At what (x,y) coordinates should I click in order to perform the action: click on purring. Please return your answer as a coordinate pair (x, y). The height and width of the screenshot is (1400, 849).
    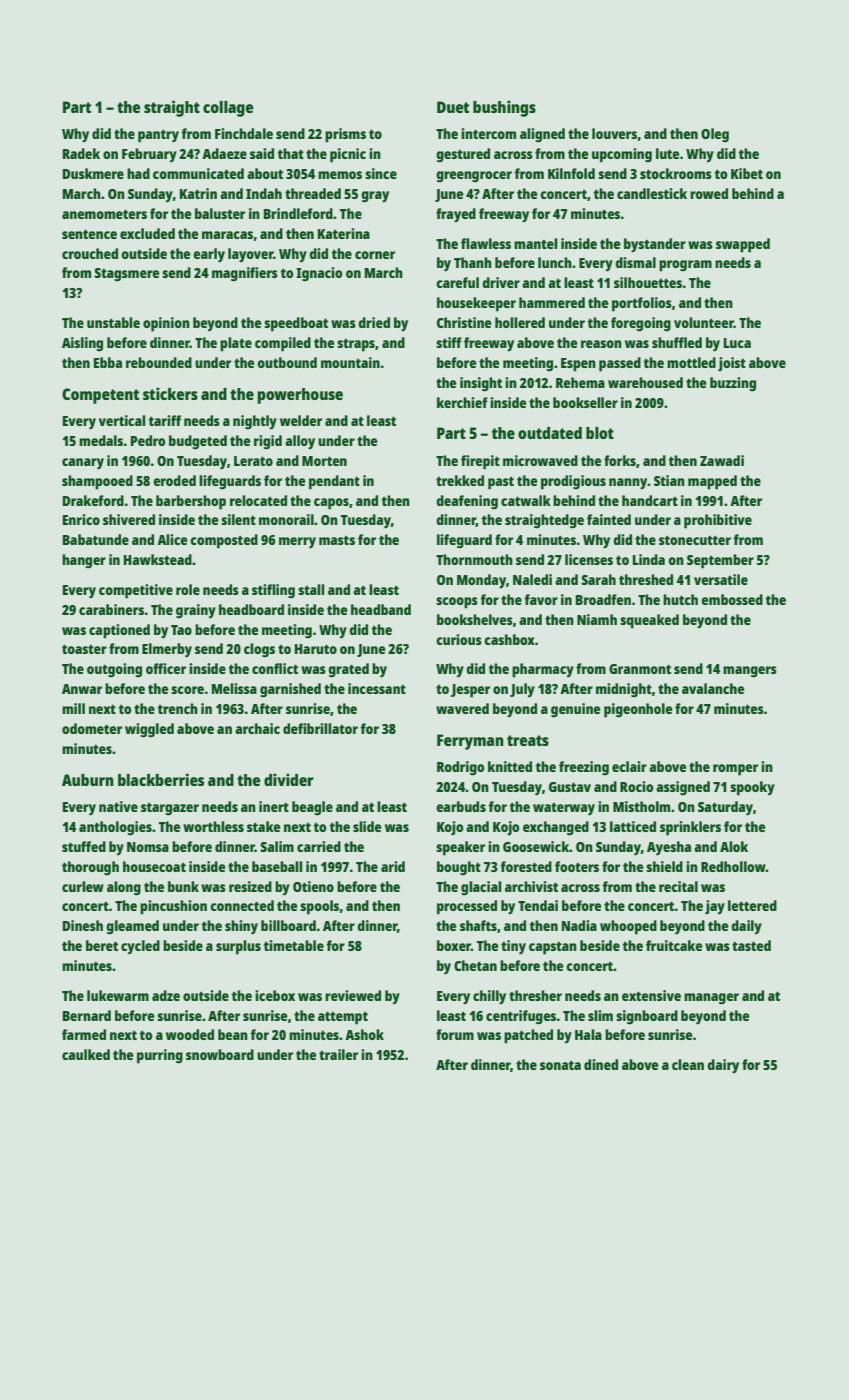
    Looking at the image, I should click on (160, 1056).
